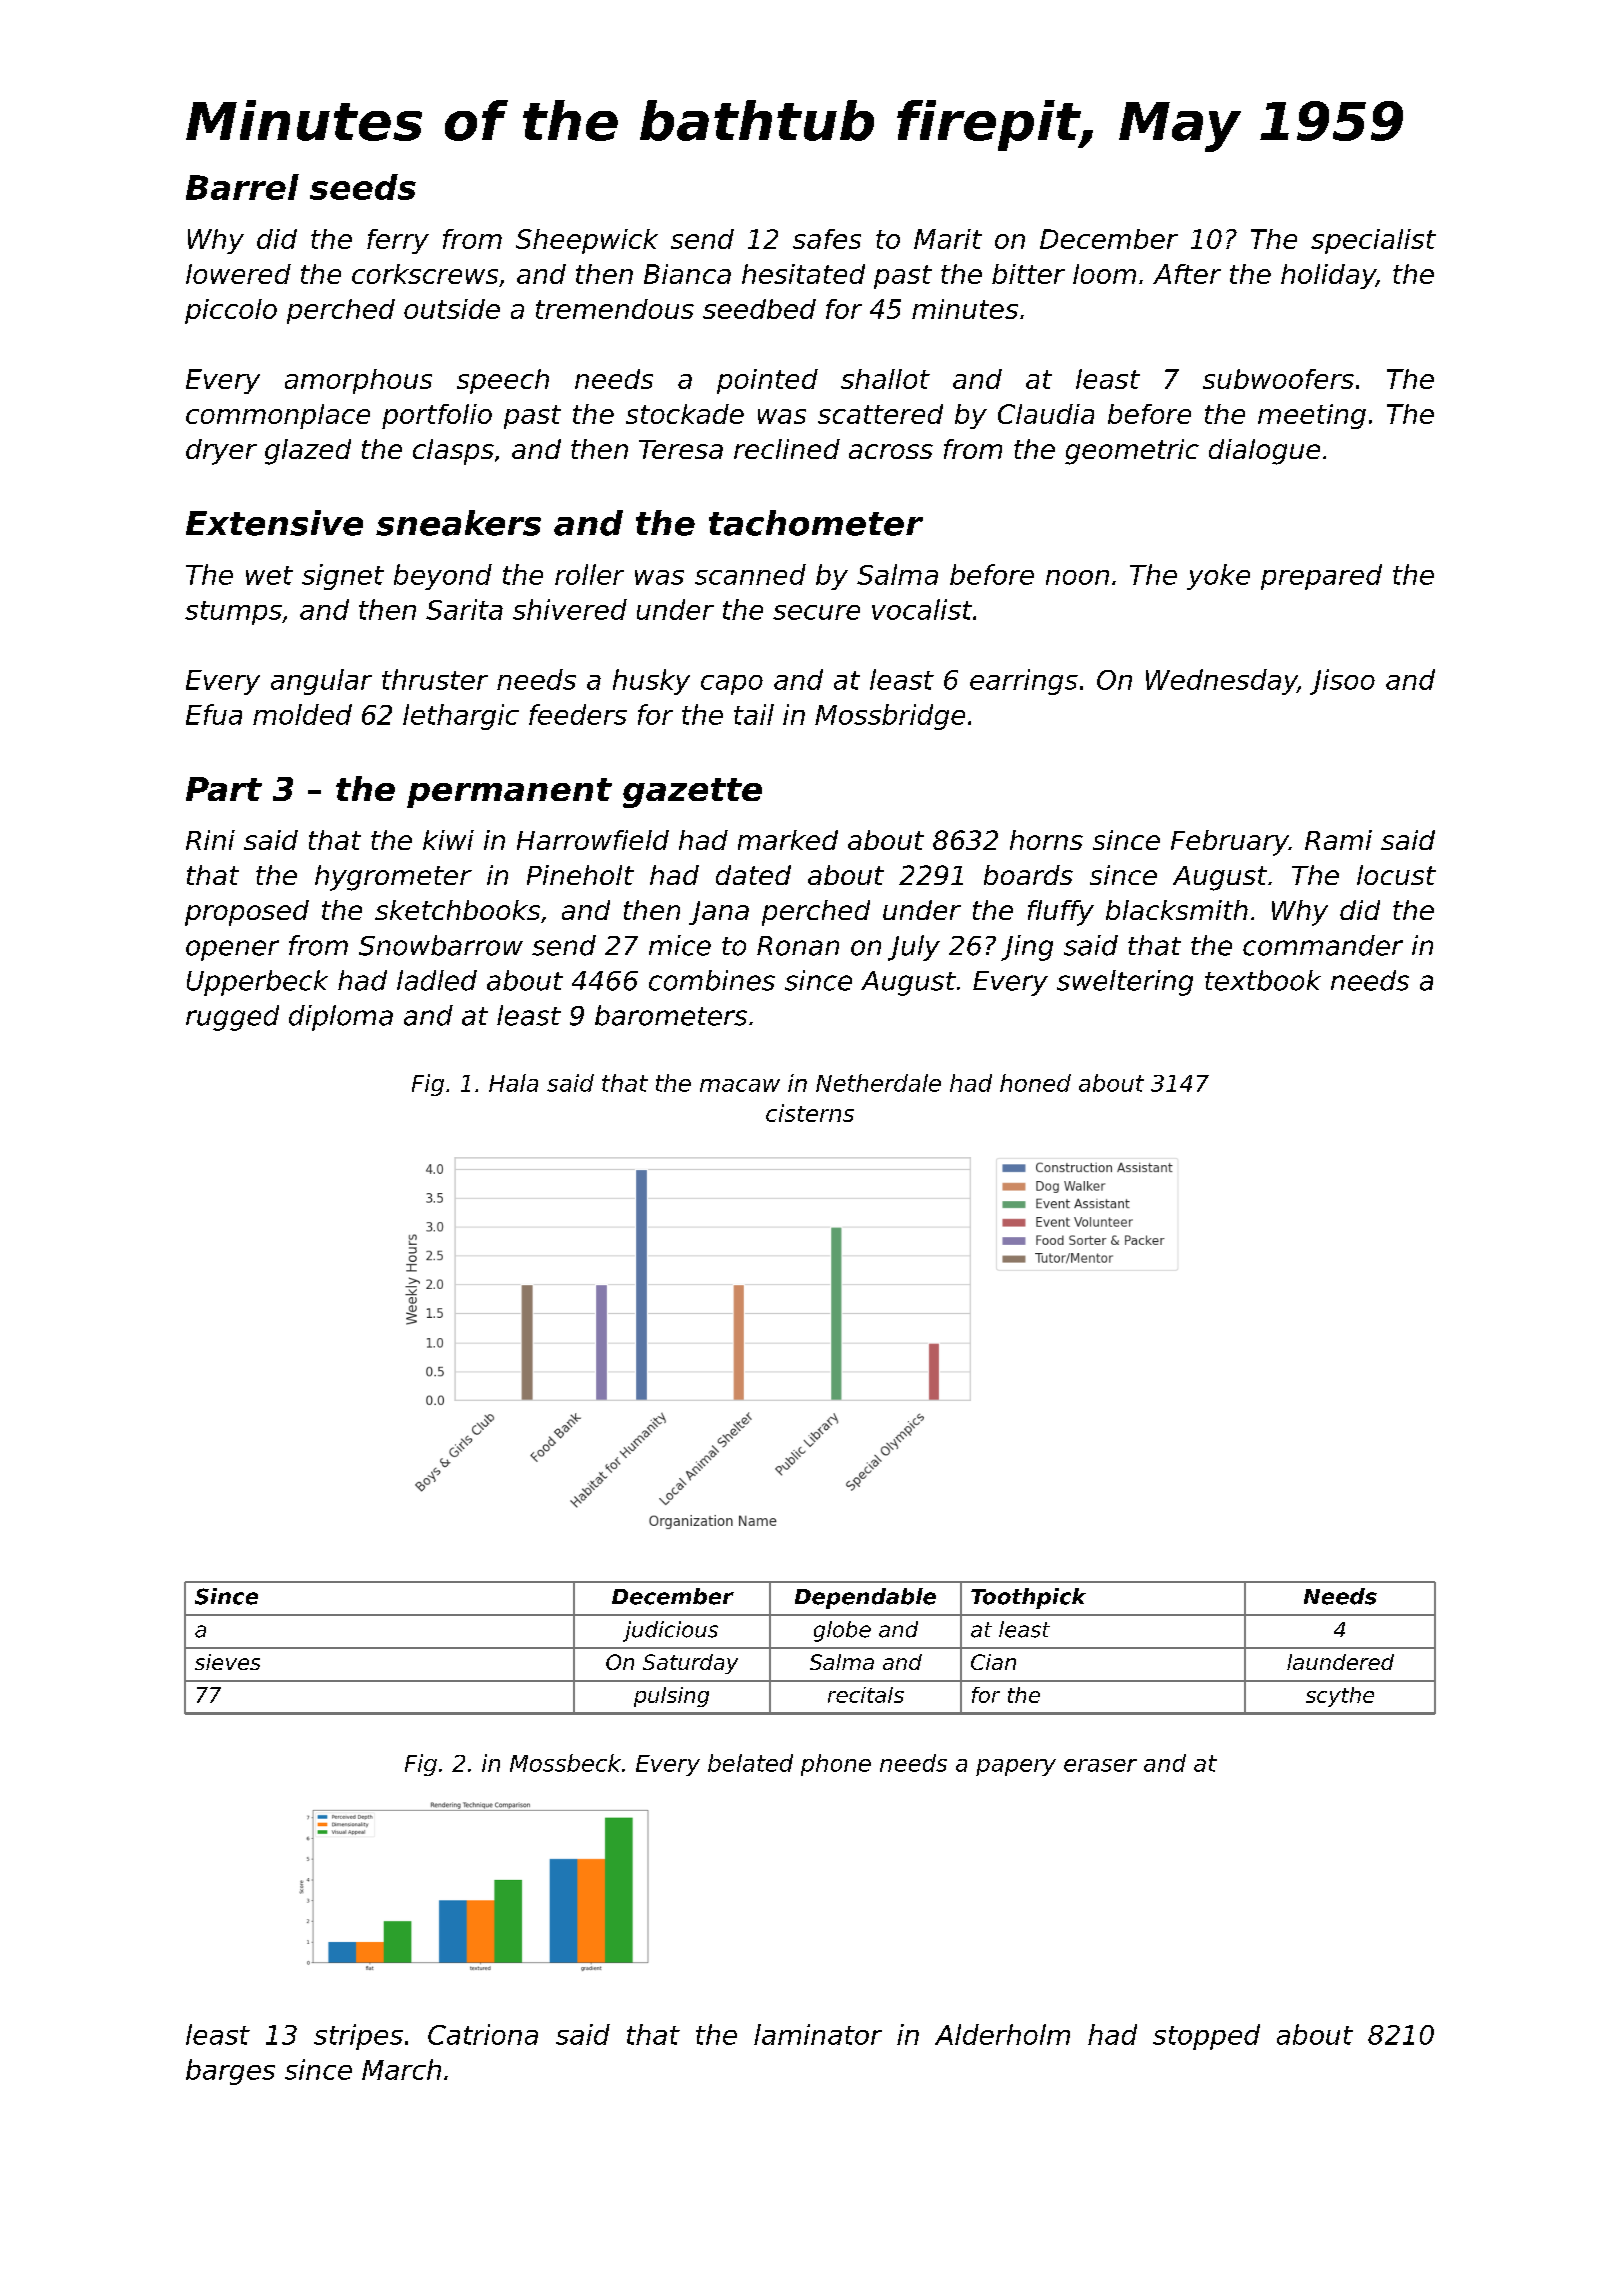 This screenshot has height=2292, width=1620. What do you see at coordinates (513, 1083) in the screenshot?
I see `Hala` at bounding box center [513, 1083].
